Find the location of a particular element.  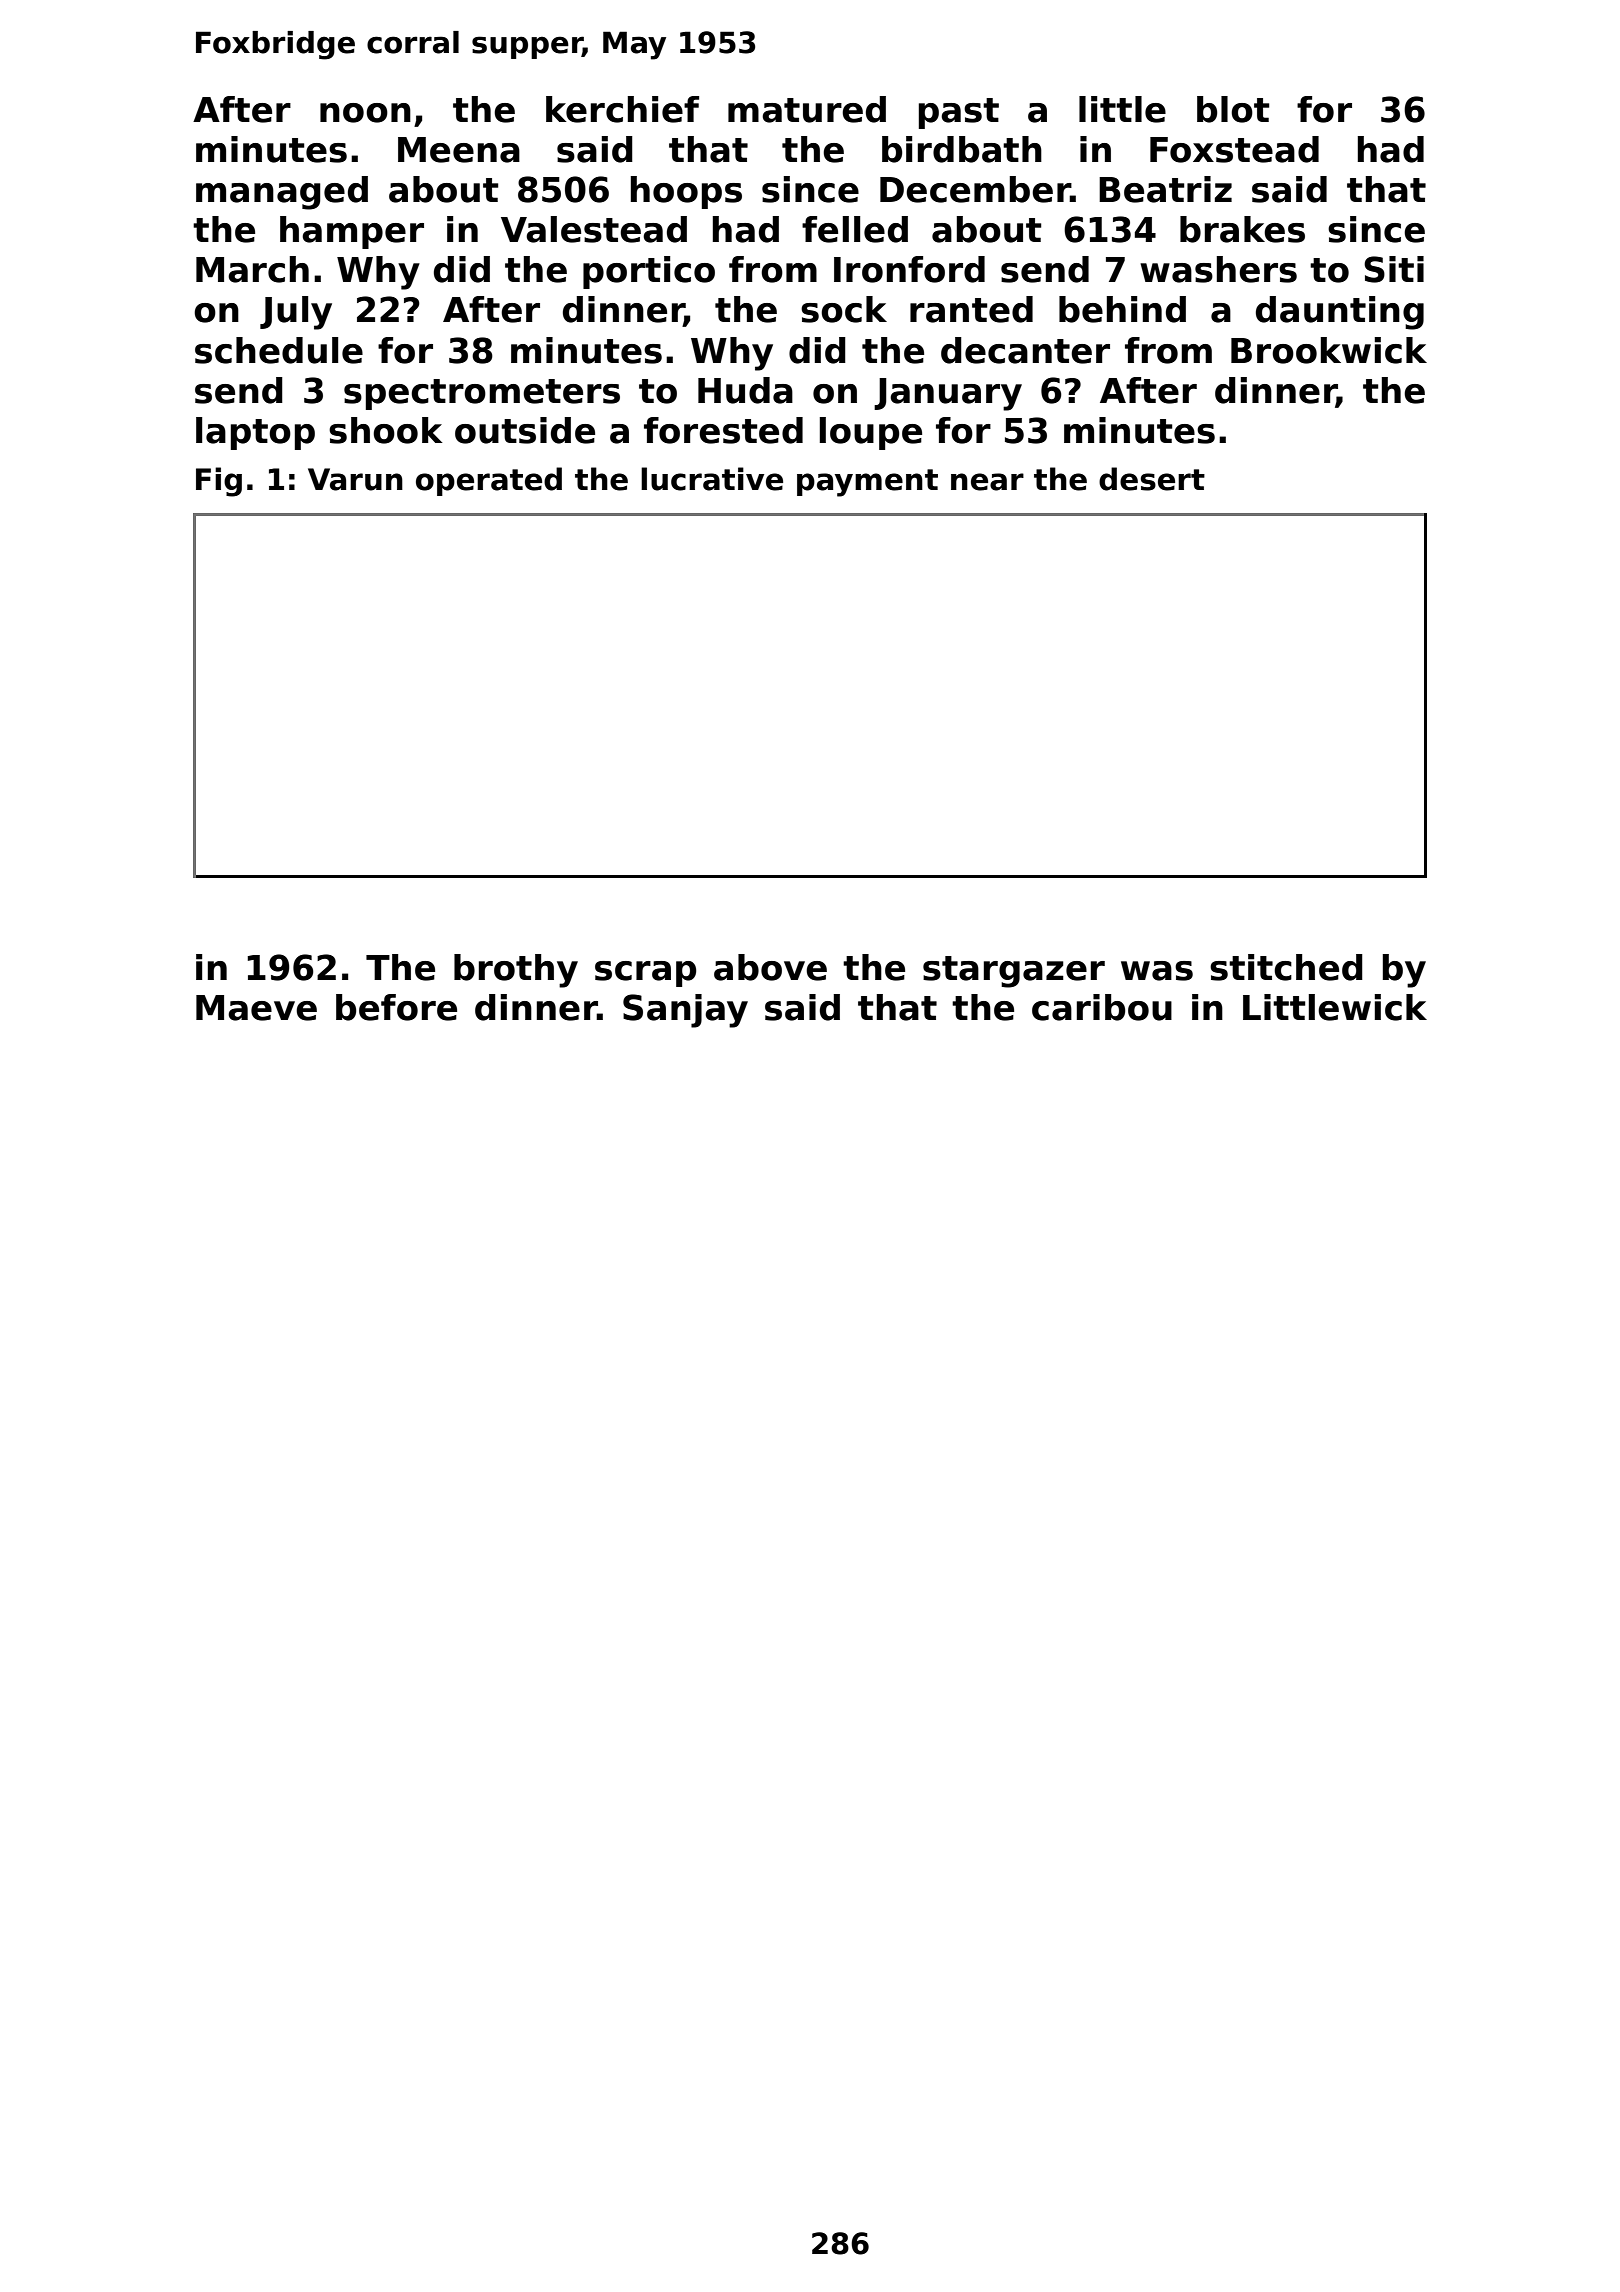

noon is located at coordinates (365, 113).
